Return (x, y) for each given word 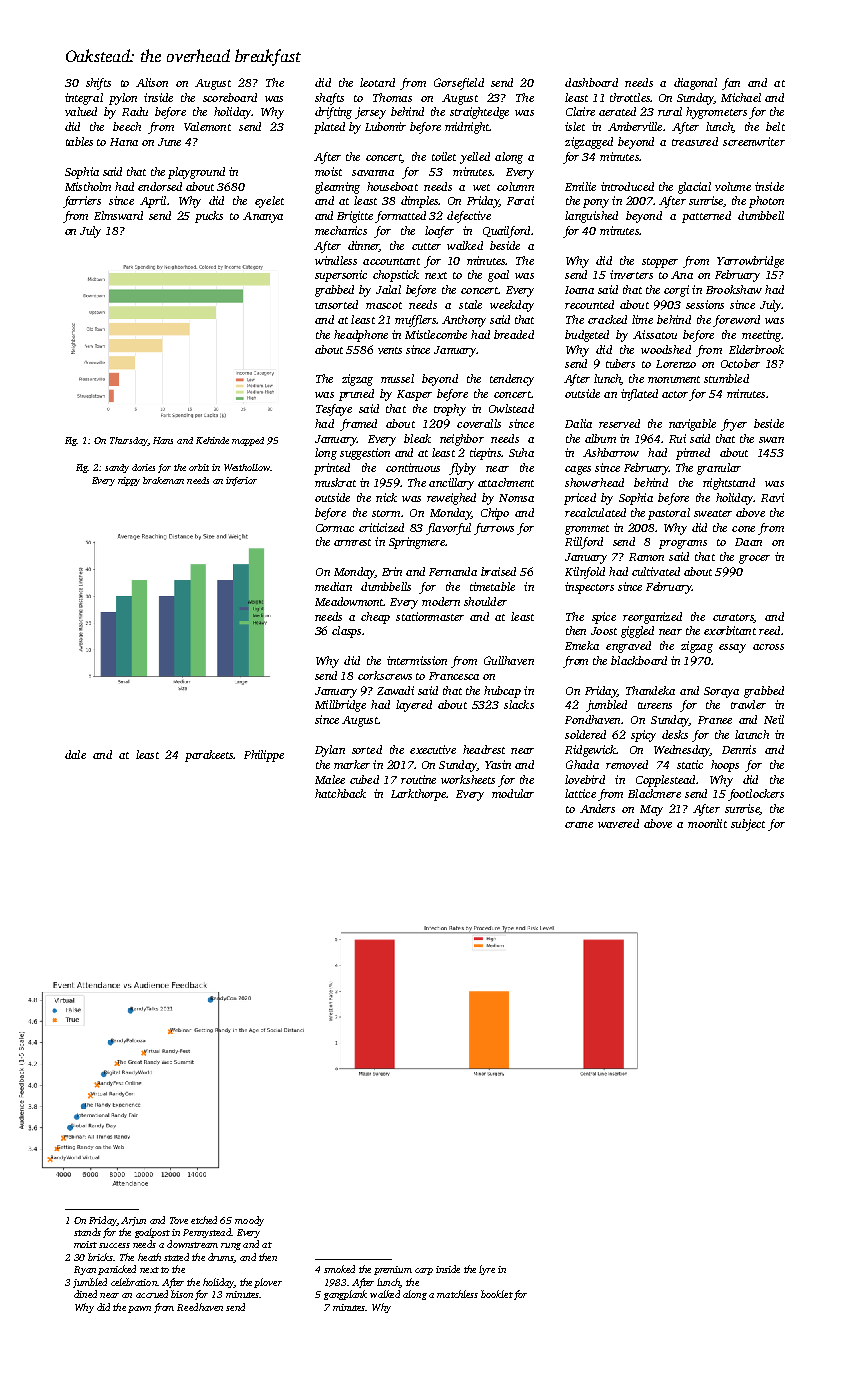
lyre (487, 1270)
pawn (139, 1309)
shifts (98, 84)
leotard (377, 82)
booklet (497, 1294)
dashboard (591, 82)
